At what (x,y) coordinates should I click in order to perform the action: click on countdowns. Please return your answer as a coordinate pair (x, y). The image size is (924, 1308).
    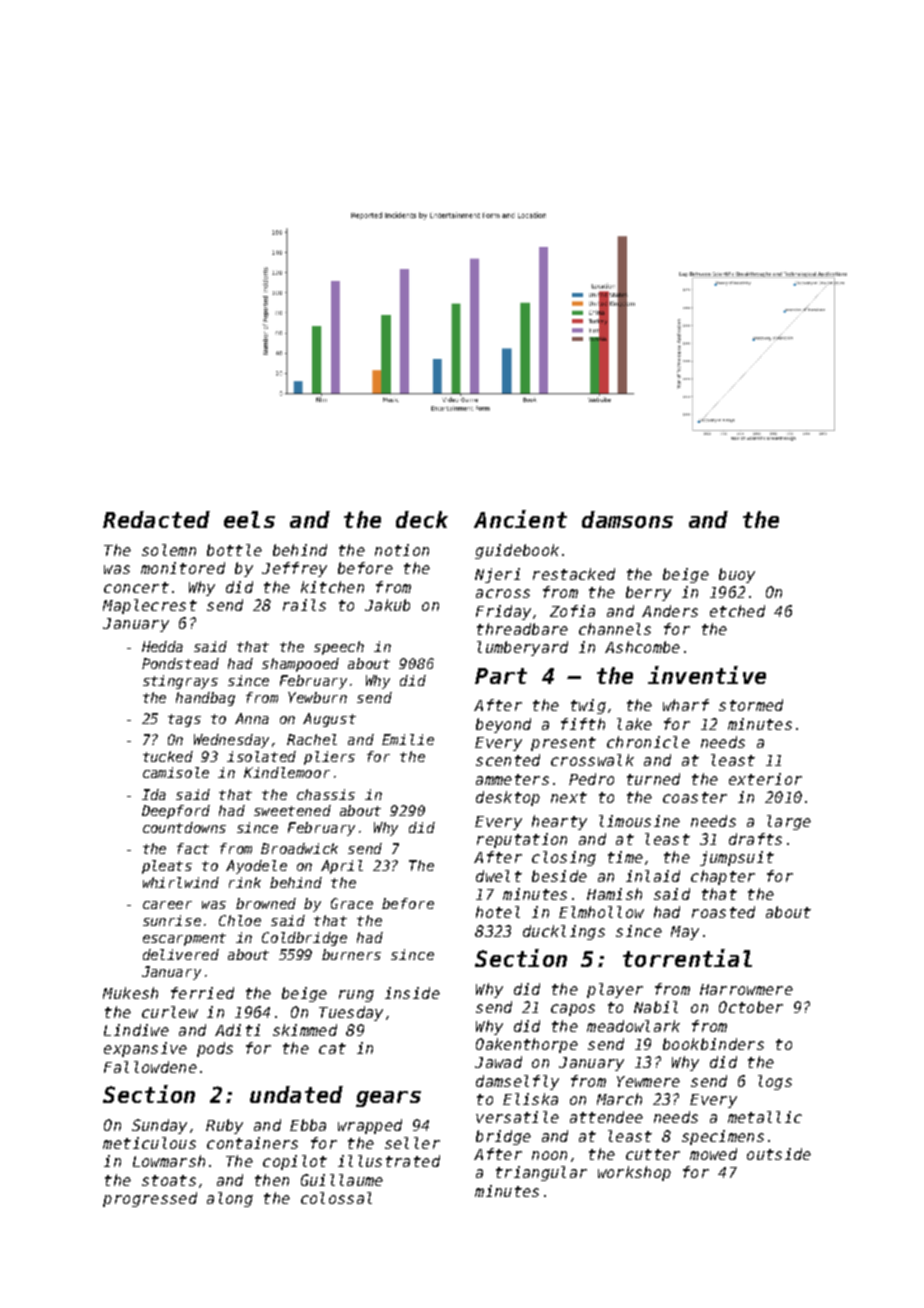
    Looking at the image, I should click on (184, 827).
